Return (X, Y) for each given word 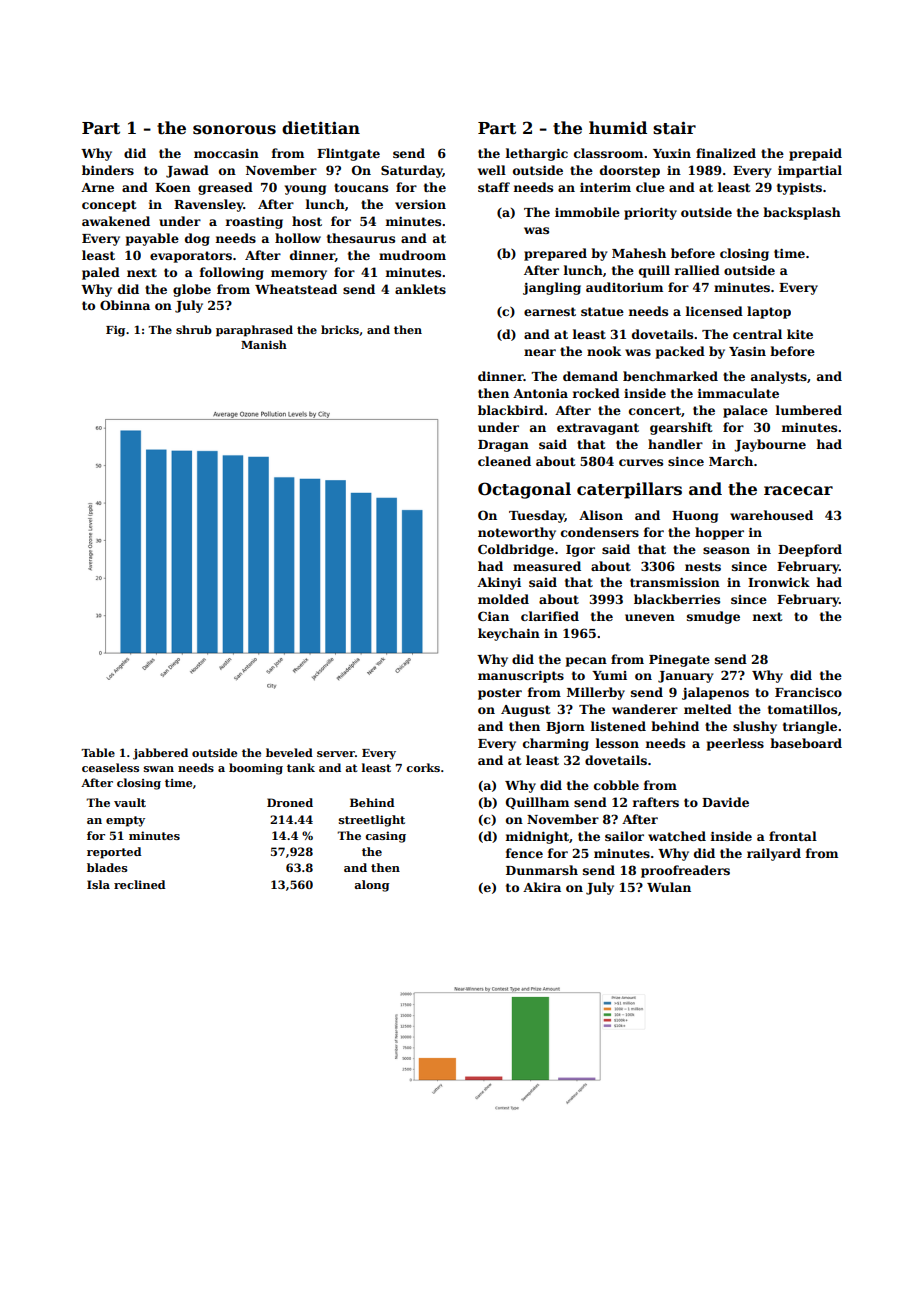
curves (641, 462)
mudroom (412, 255)
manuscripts (521, 676)
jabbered (160, 754)
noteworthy (517, 533)
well (492, 170)
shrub (194, 329)
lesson (617, 743)
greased (225, 188)
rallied (697, 270)
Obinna (125, 305)
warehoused (771, 515)
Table (98, 752)
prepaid (815, 154)
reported (114, 853)
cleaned (504, 461)
